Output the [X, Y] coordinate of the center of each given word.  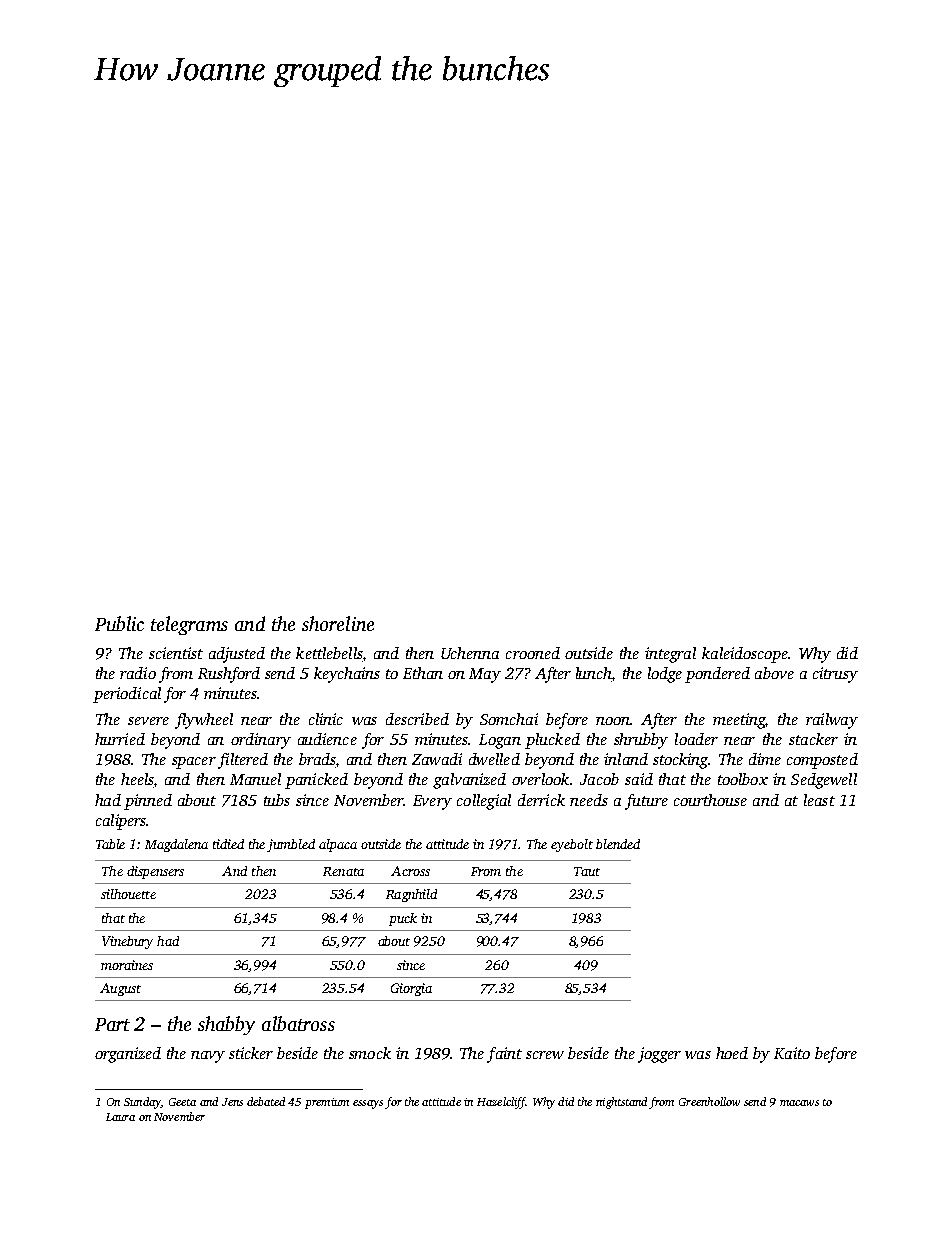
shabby [226, 1025]
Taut [587, 871]
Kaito [792, 1053]
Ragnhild [411, 895]
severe [148, 721]
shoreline [338, 623]
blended [618, 844]
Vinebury [127, 942]
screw [545, 1055]
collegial [484, 802]
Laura [120, 1117]
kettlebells [329, 653]
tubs [277, 800]
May [485, 675]
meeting [739, 721]
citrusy [835, 675]
